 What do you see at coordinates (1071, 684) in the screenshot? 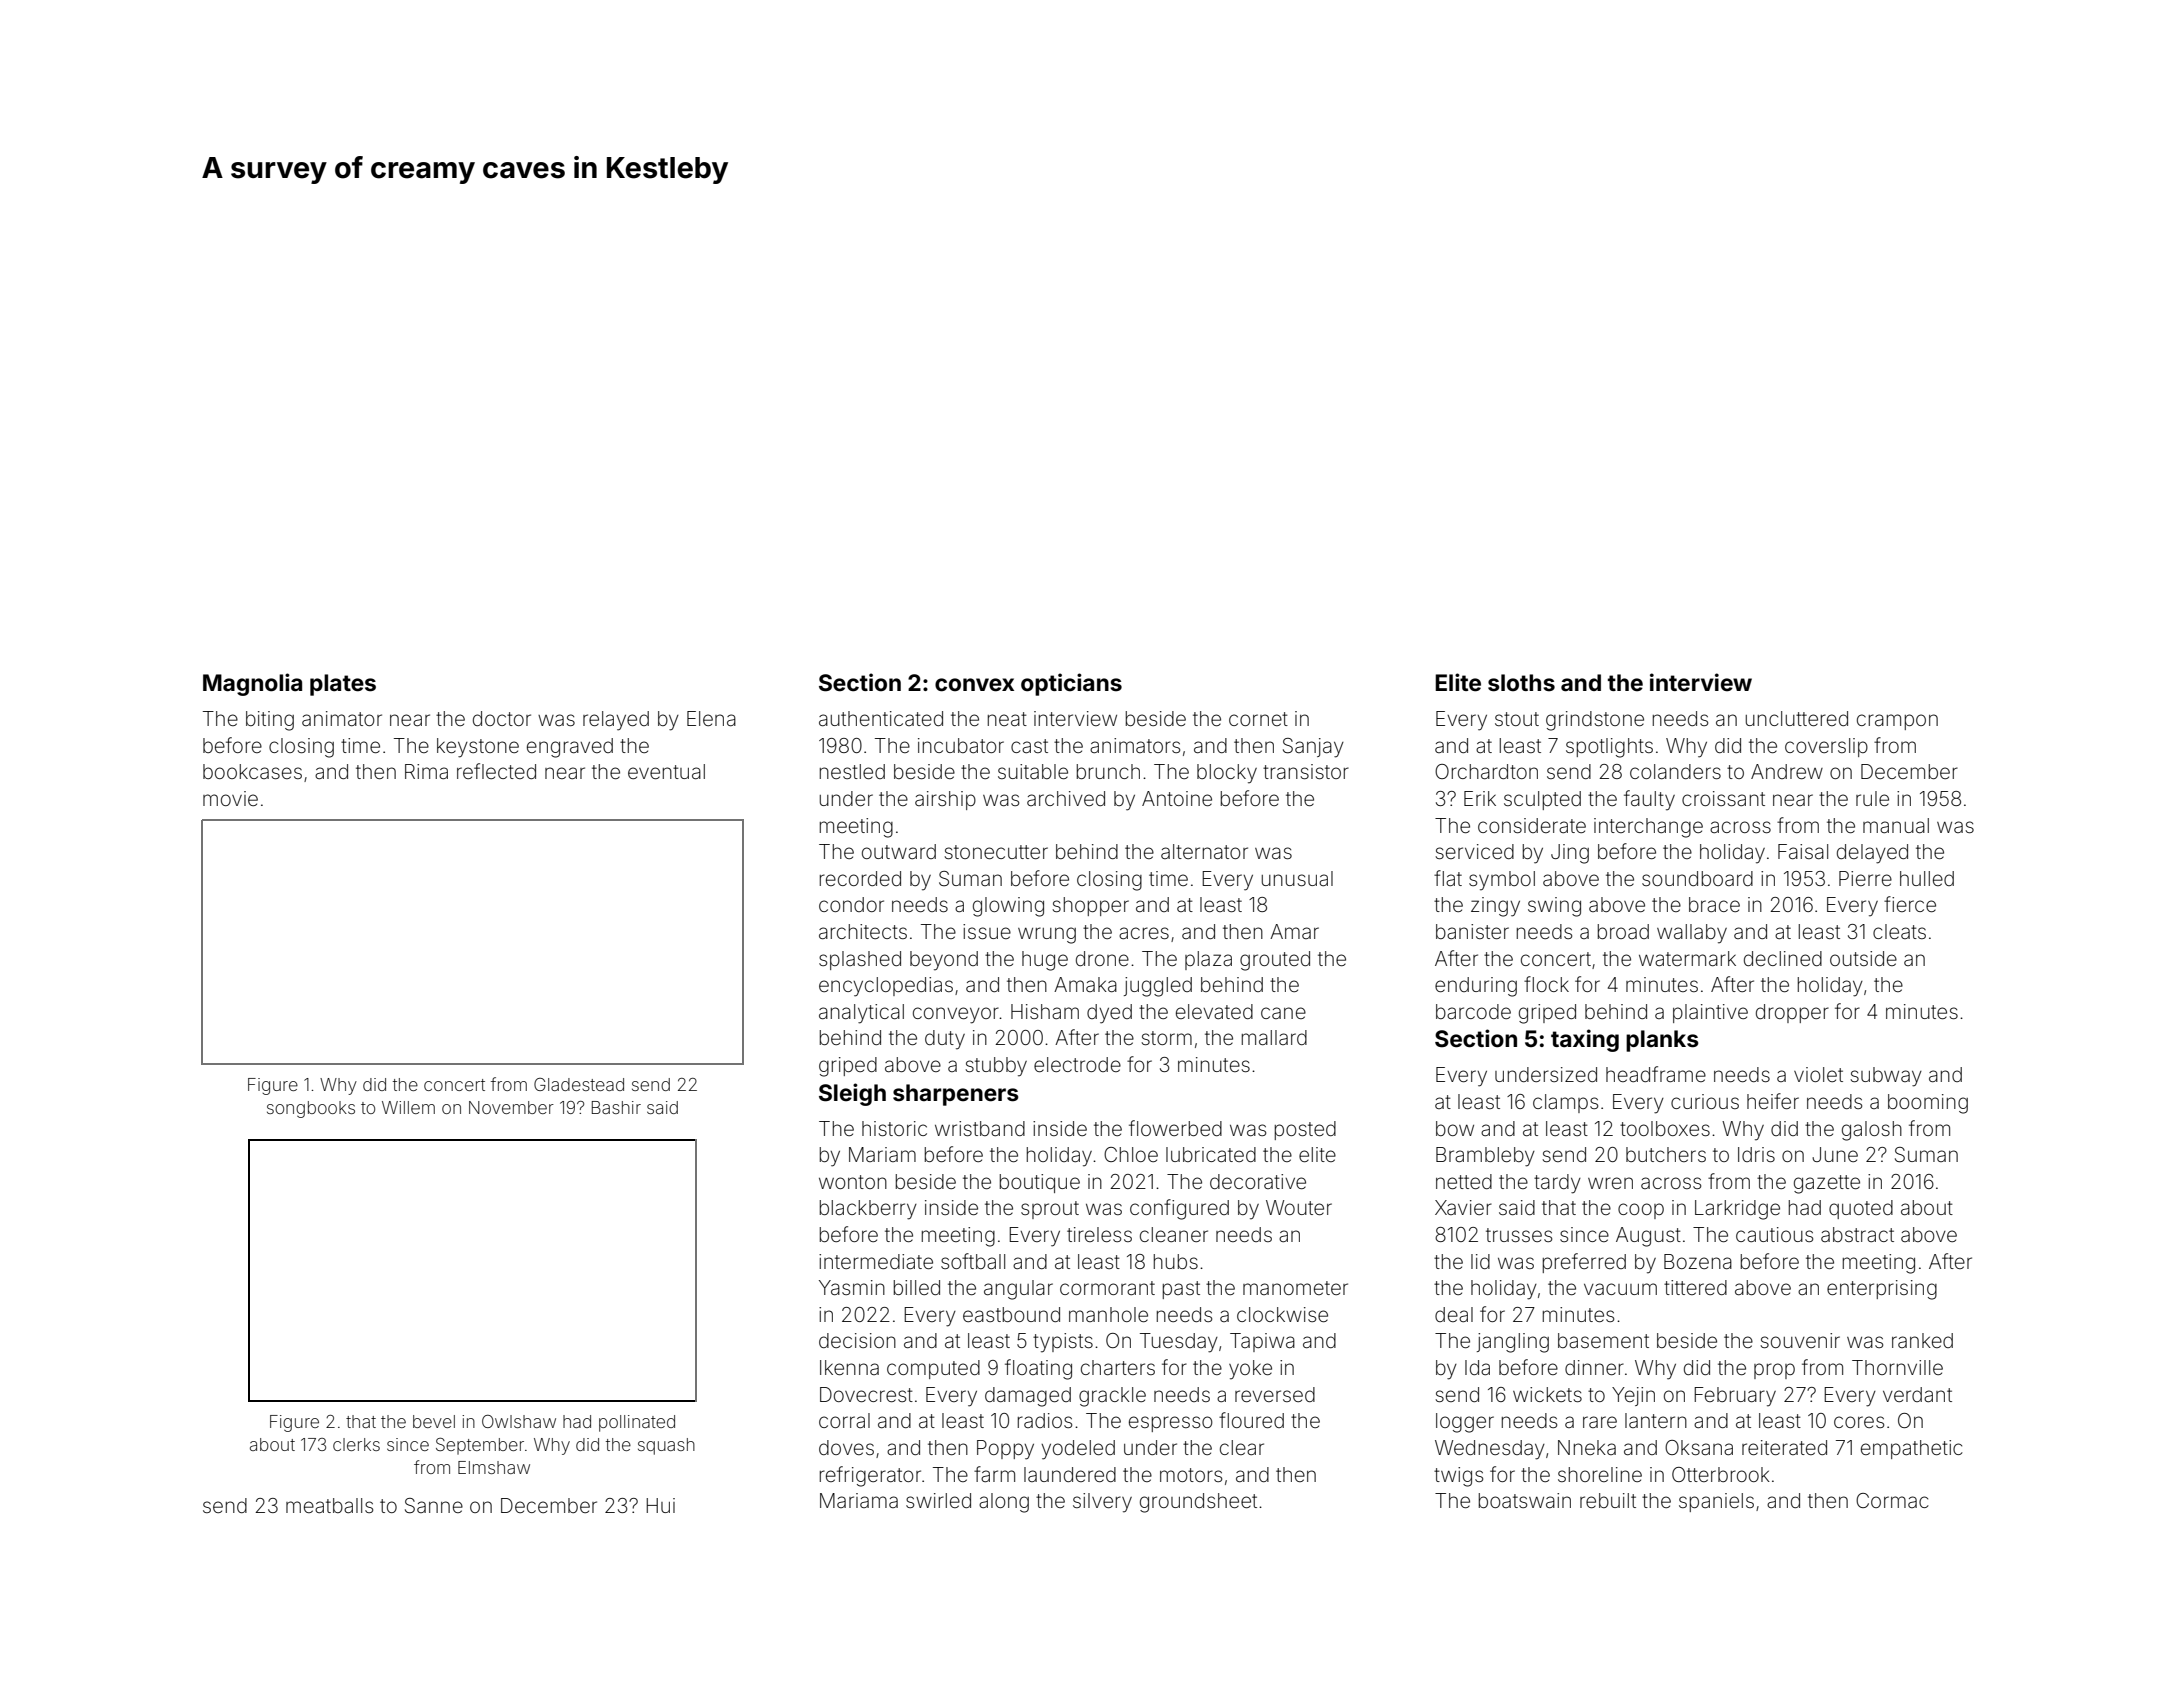
I see `opticians` at bounding box center [1071, 684].
